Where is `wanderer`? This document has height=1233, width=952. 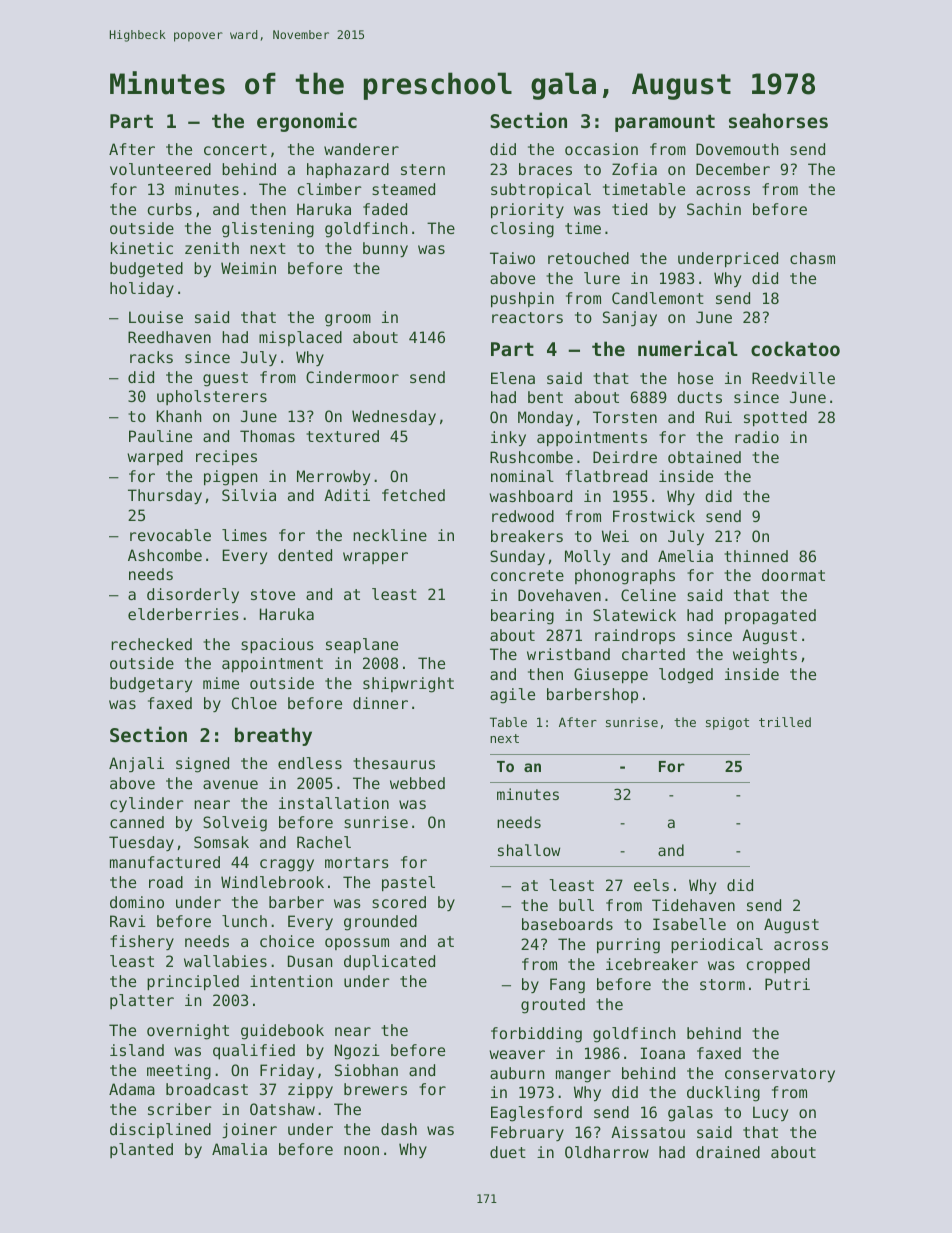
wanderer is located at coordinates (361, 149).
